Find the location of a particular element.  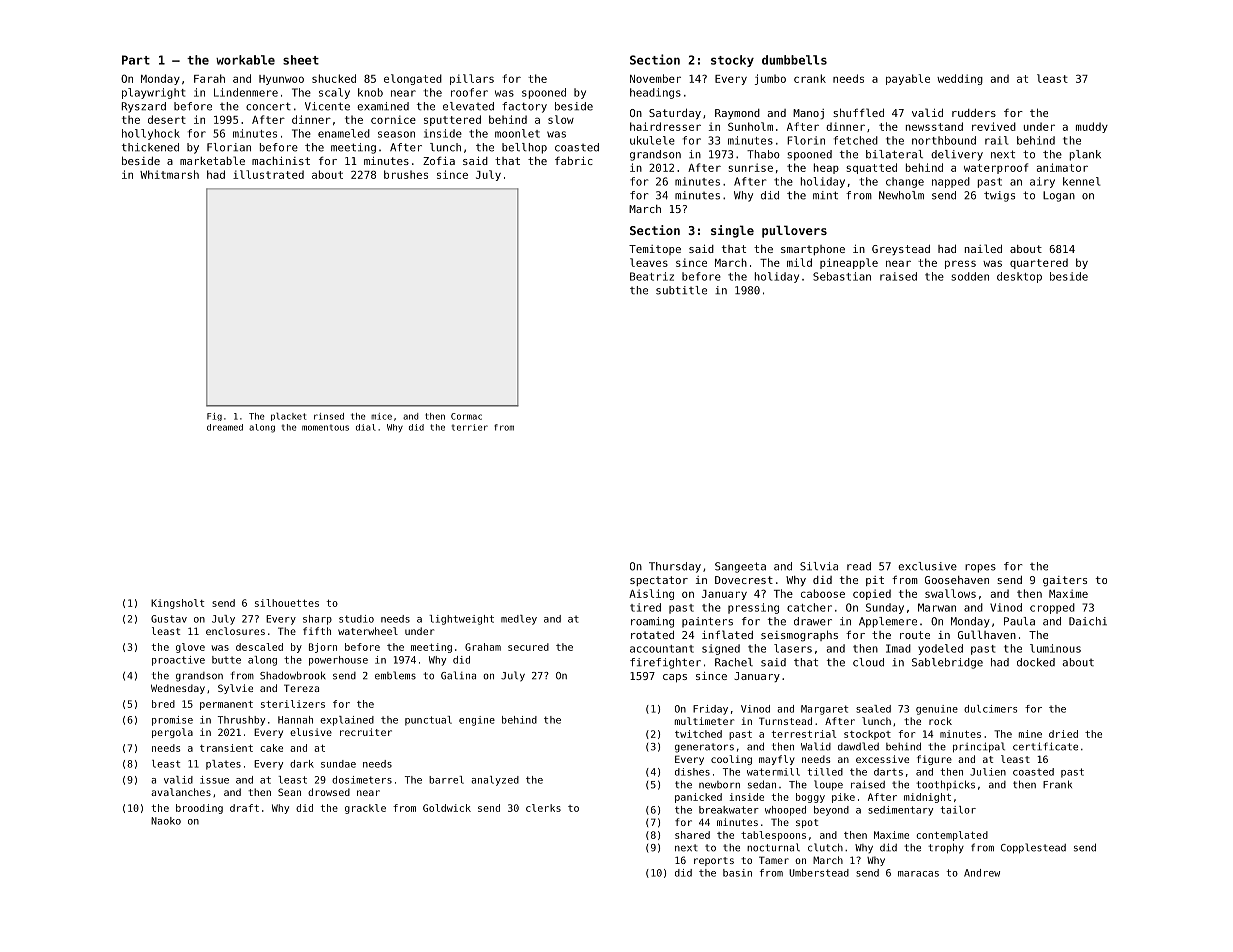

mice is located at coordinates (381, 416).
